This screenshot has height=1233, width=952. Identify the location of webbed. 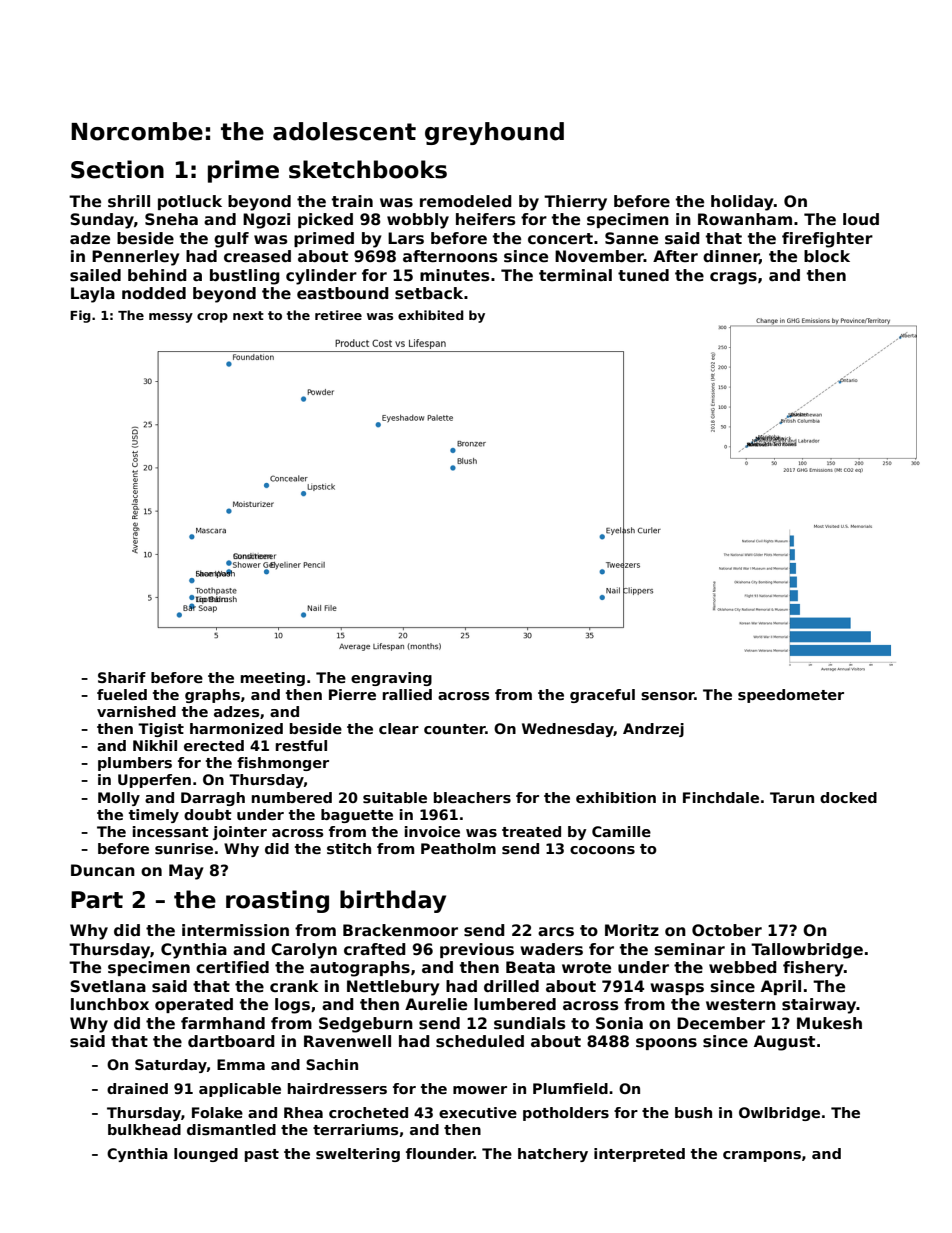
(743, 967).
